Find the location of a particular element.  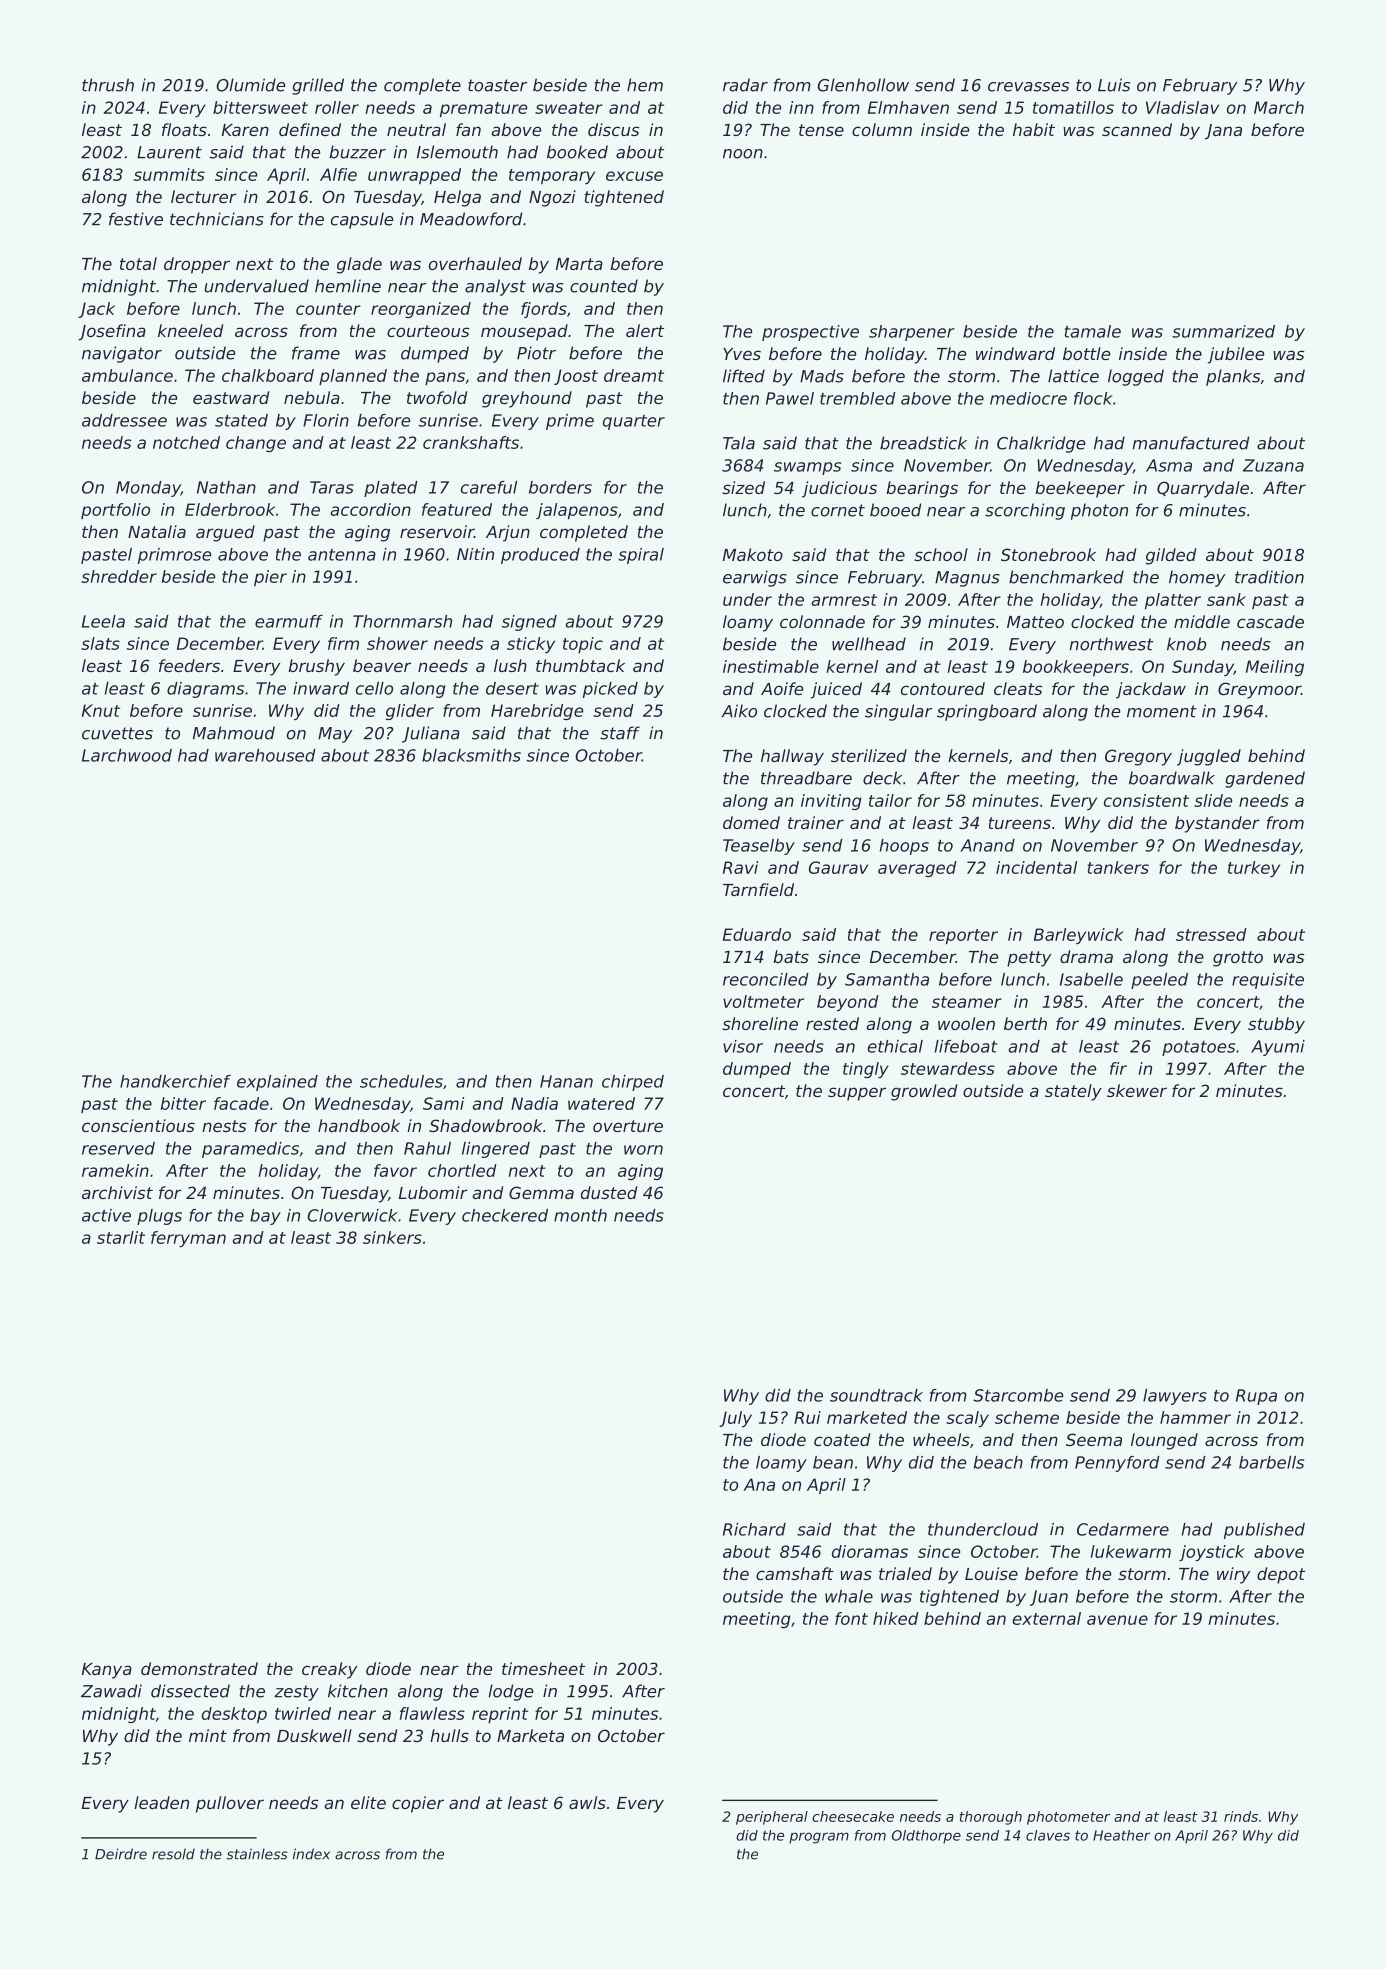

lecturer is located at coordinates (204, 196).
